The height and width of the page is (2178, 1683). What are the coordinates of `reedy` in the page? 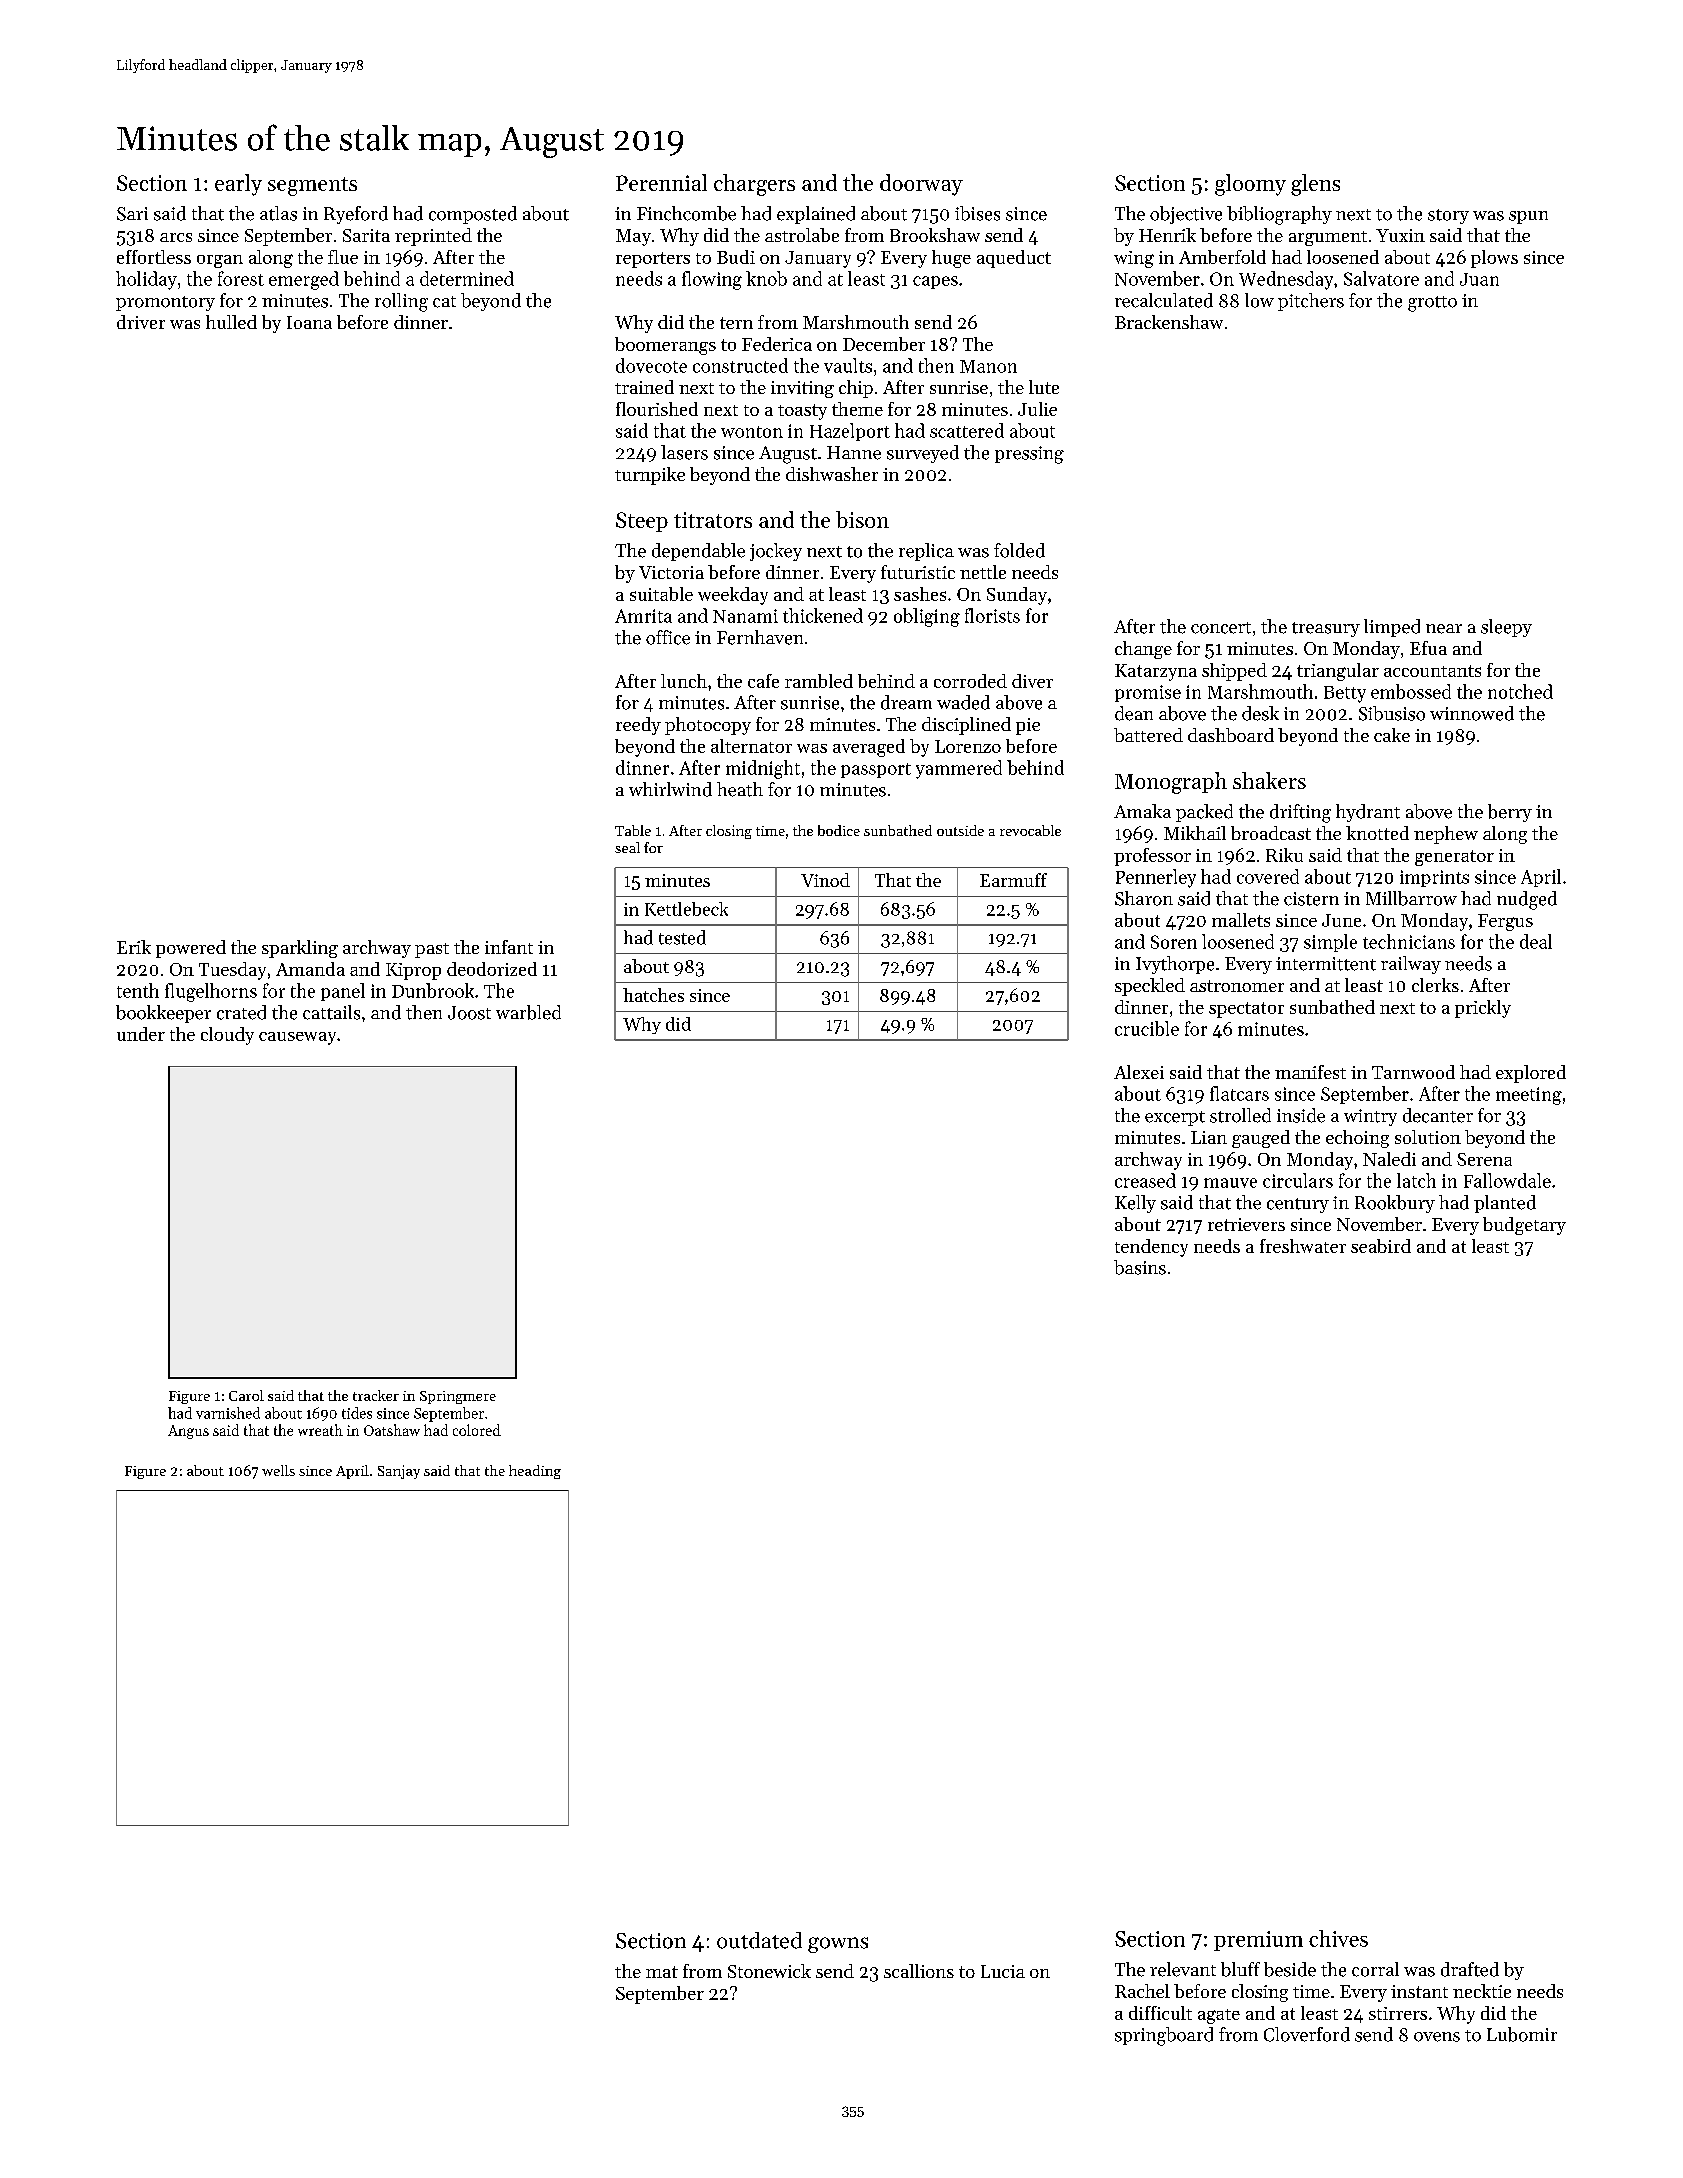 It's located at (638, 726).
